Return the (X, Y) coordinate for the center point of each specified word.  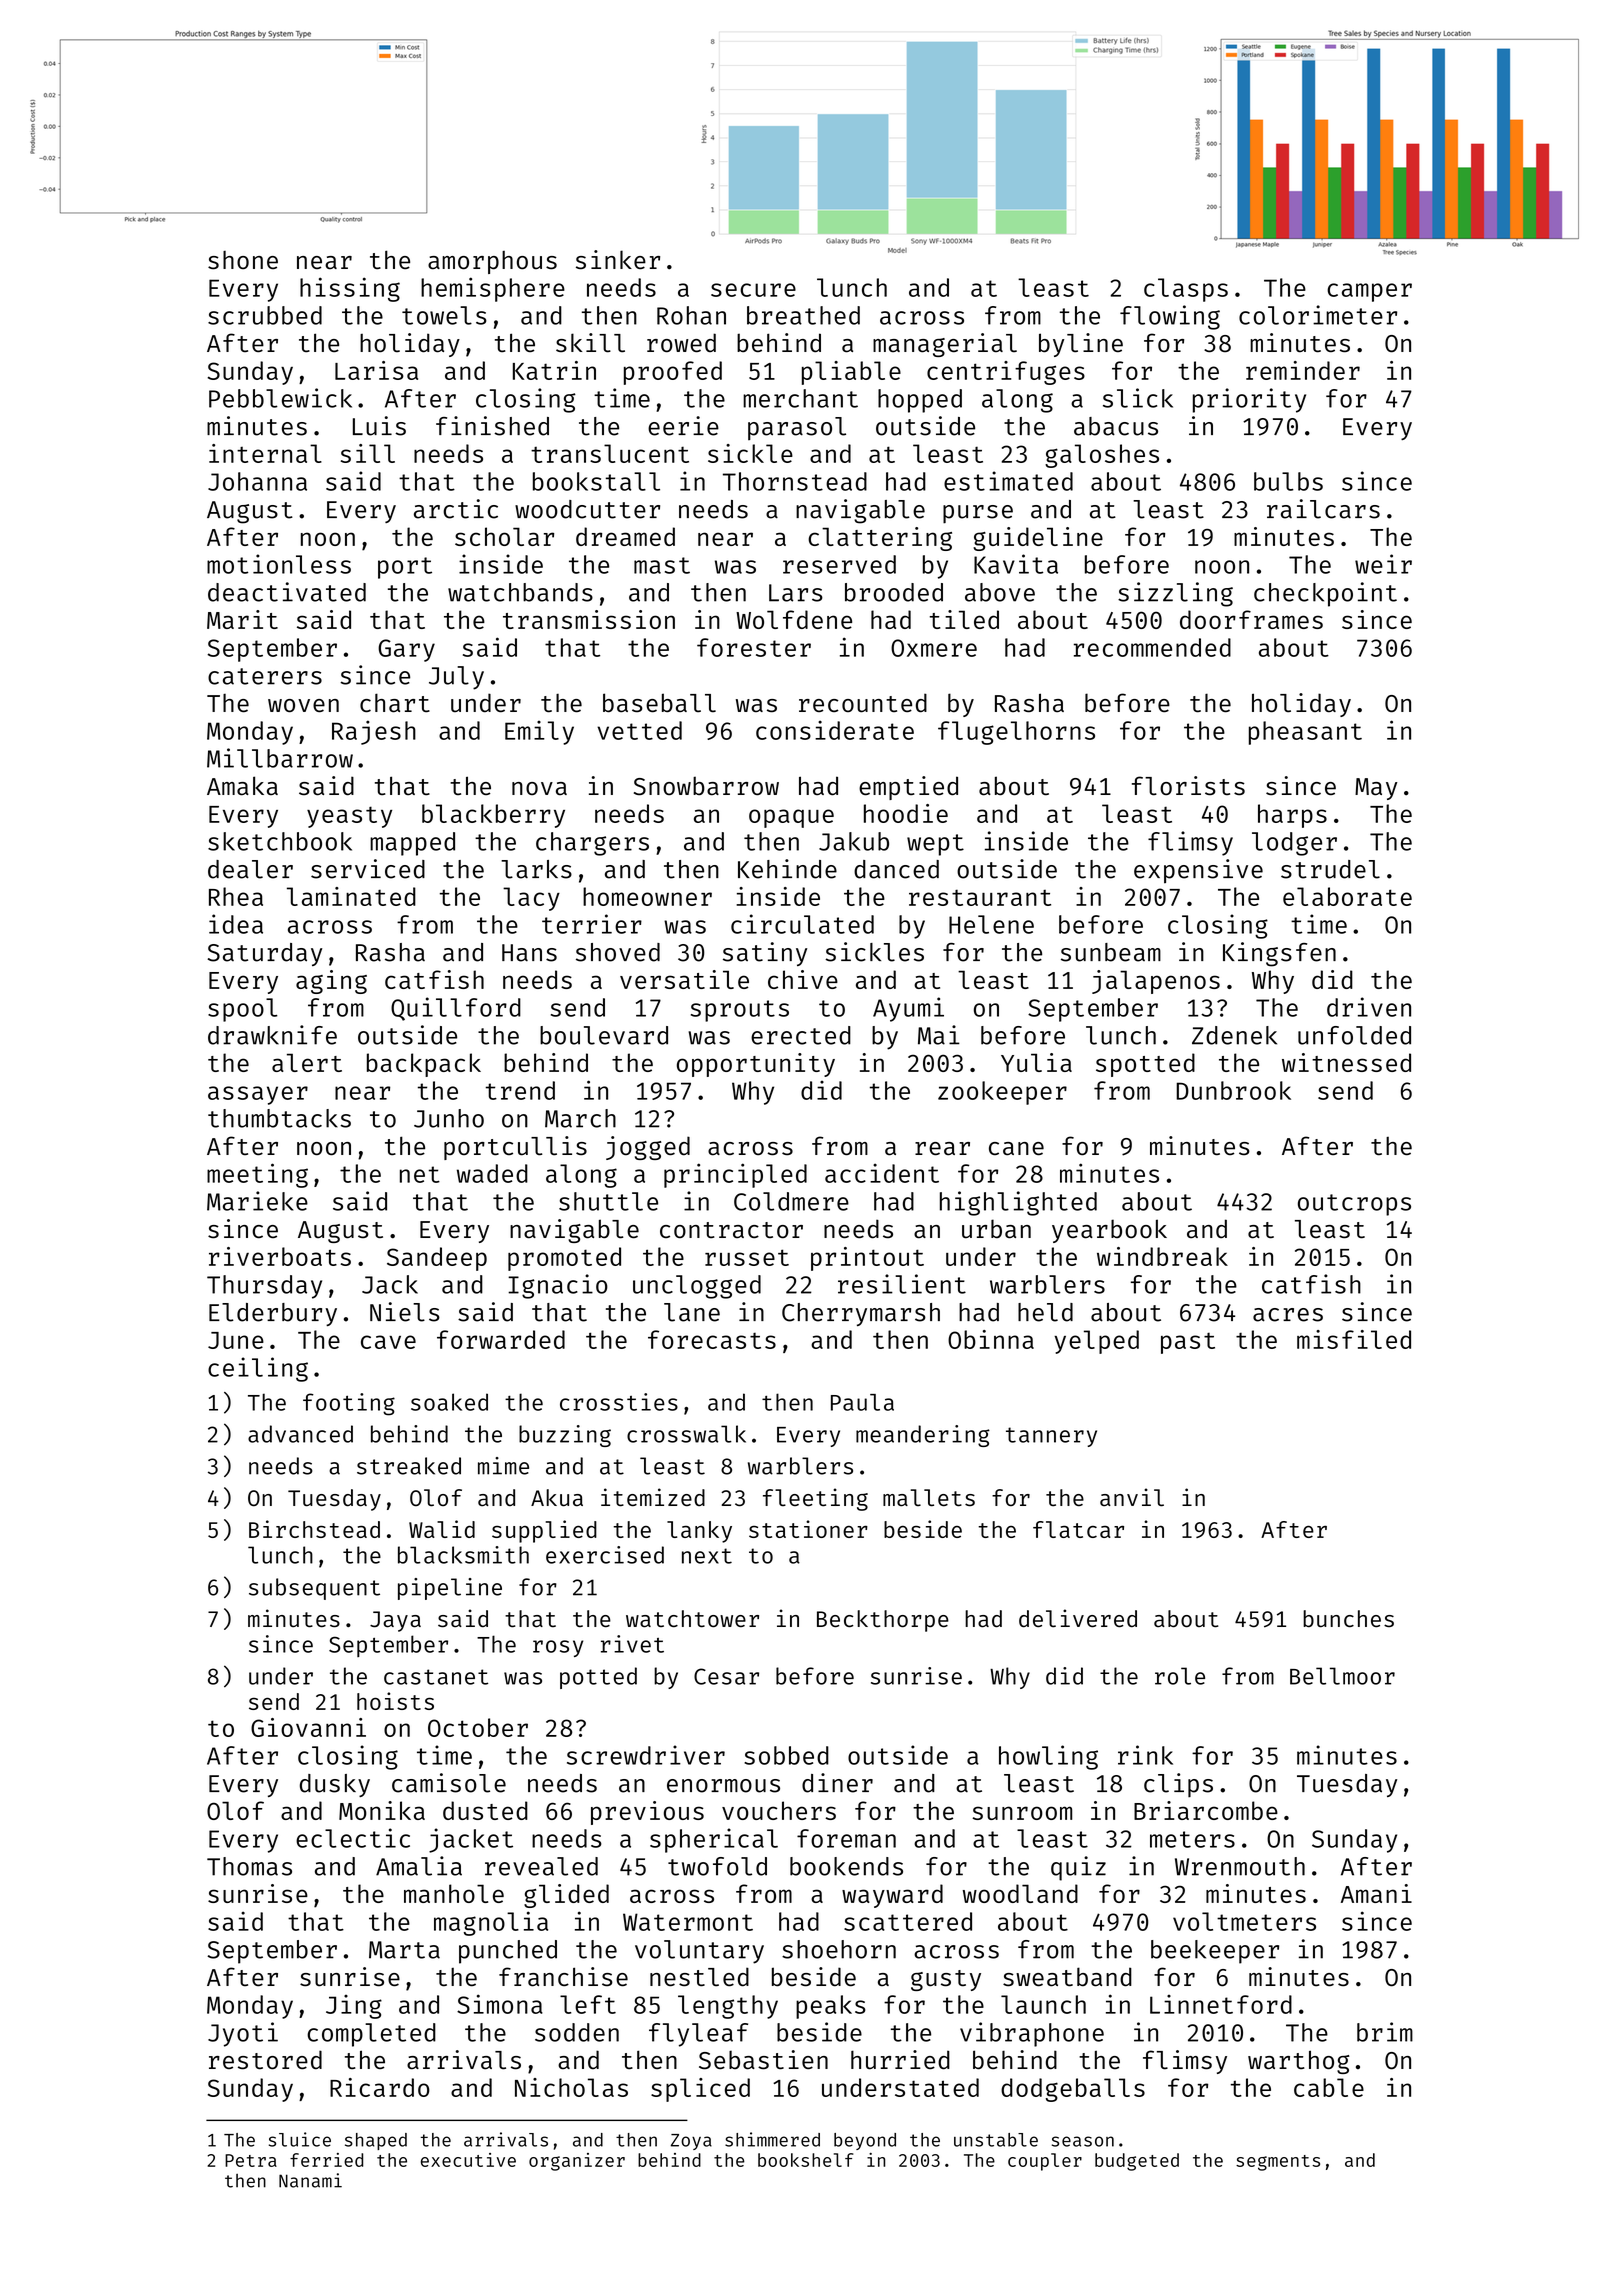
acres (1288, 1315)
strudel (1330, 869)
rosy (558, 1648)
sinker (618, 260)
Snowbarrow (706, 786)
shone (243, 260)
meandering (923, 1436)
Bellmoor (1342, 1676)
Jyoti (243, 2034)
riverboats (280, 1256)
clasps (1186, 290)
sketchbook (280, 841)
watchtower (692, 1619)
